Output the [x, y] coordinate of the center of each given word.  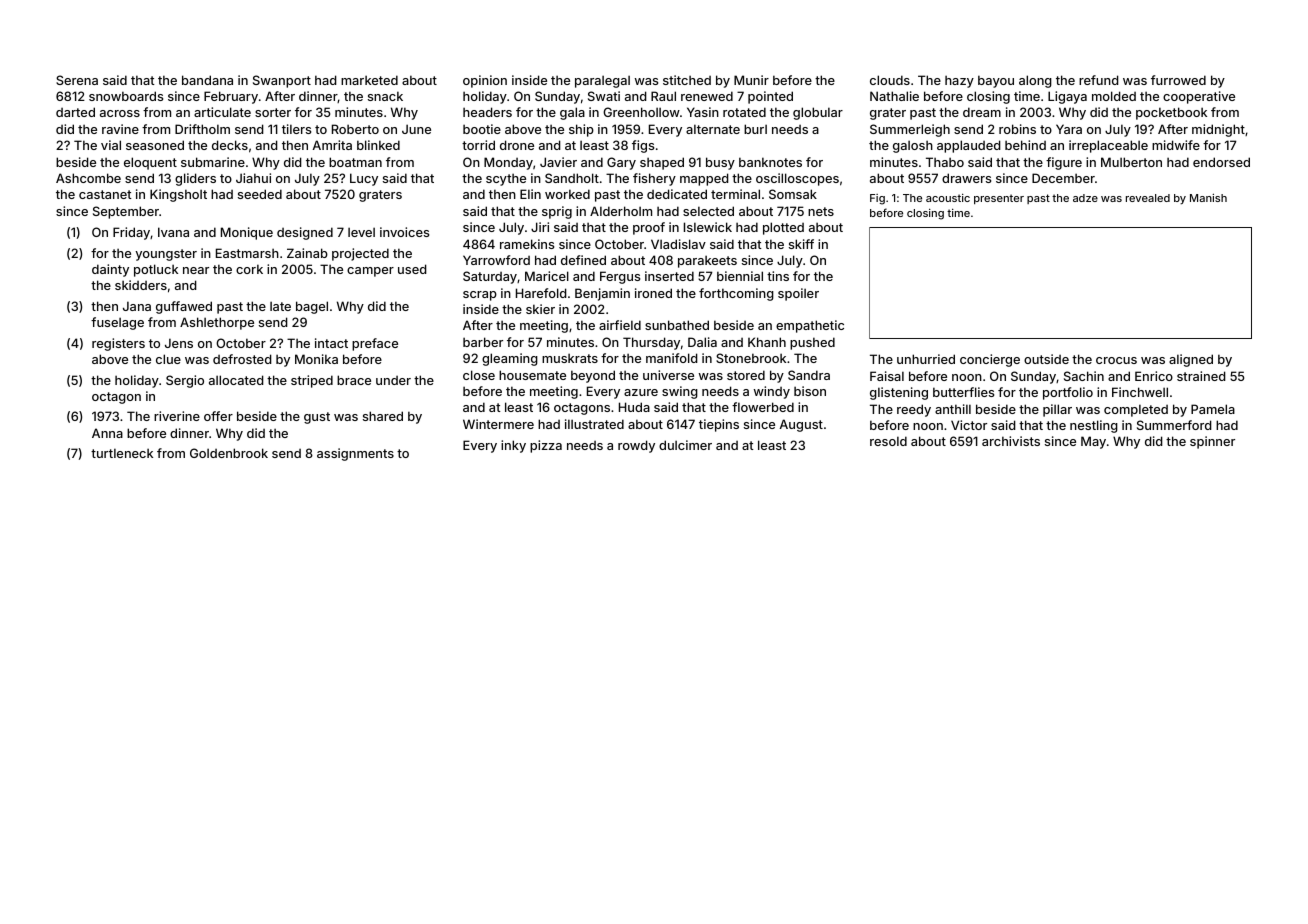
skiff [801, 244]
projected [360, 254]
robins [1017, 129]
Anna [107, 433]
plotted [783, 228]
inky [513, 446]
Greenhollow [641, 112]
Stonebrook [751, 358]
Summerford [1174, 425]
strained [1201, 376]
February [231, 97]
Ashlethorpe [217, 323]
